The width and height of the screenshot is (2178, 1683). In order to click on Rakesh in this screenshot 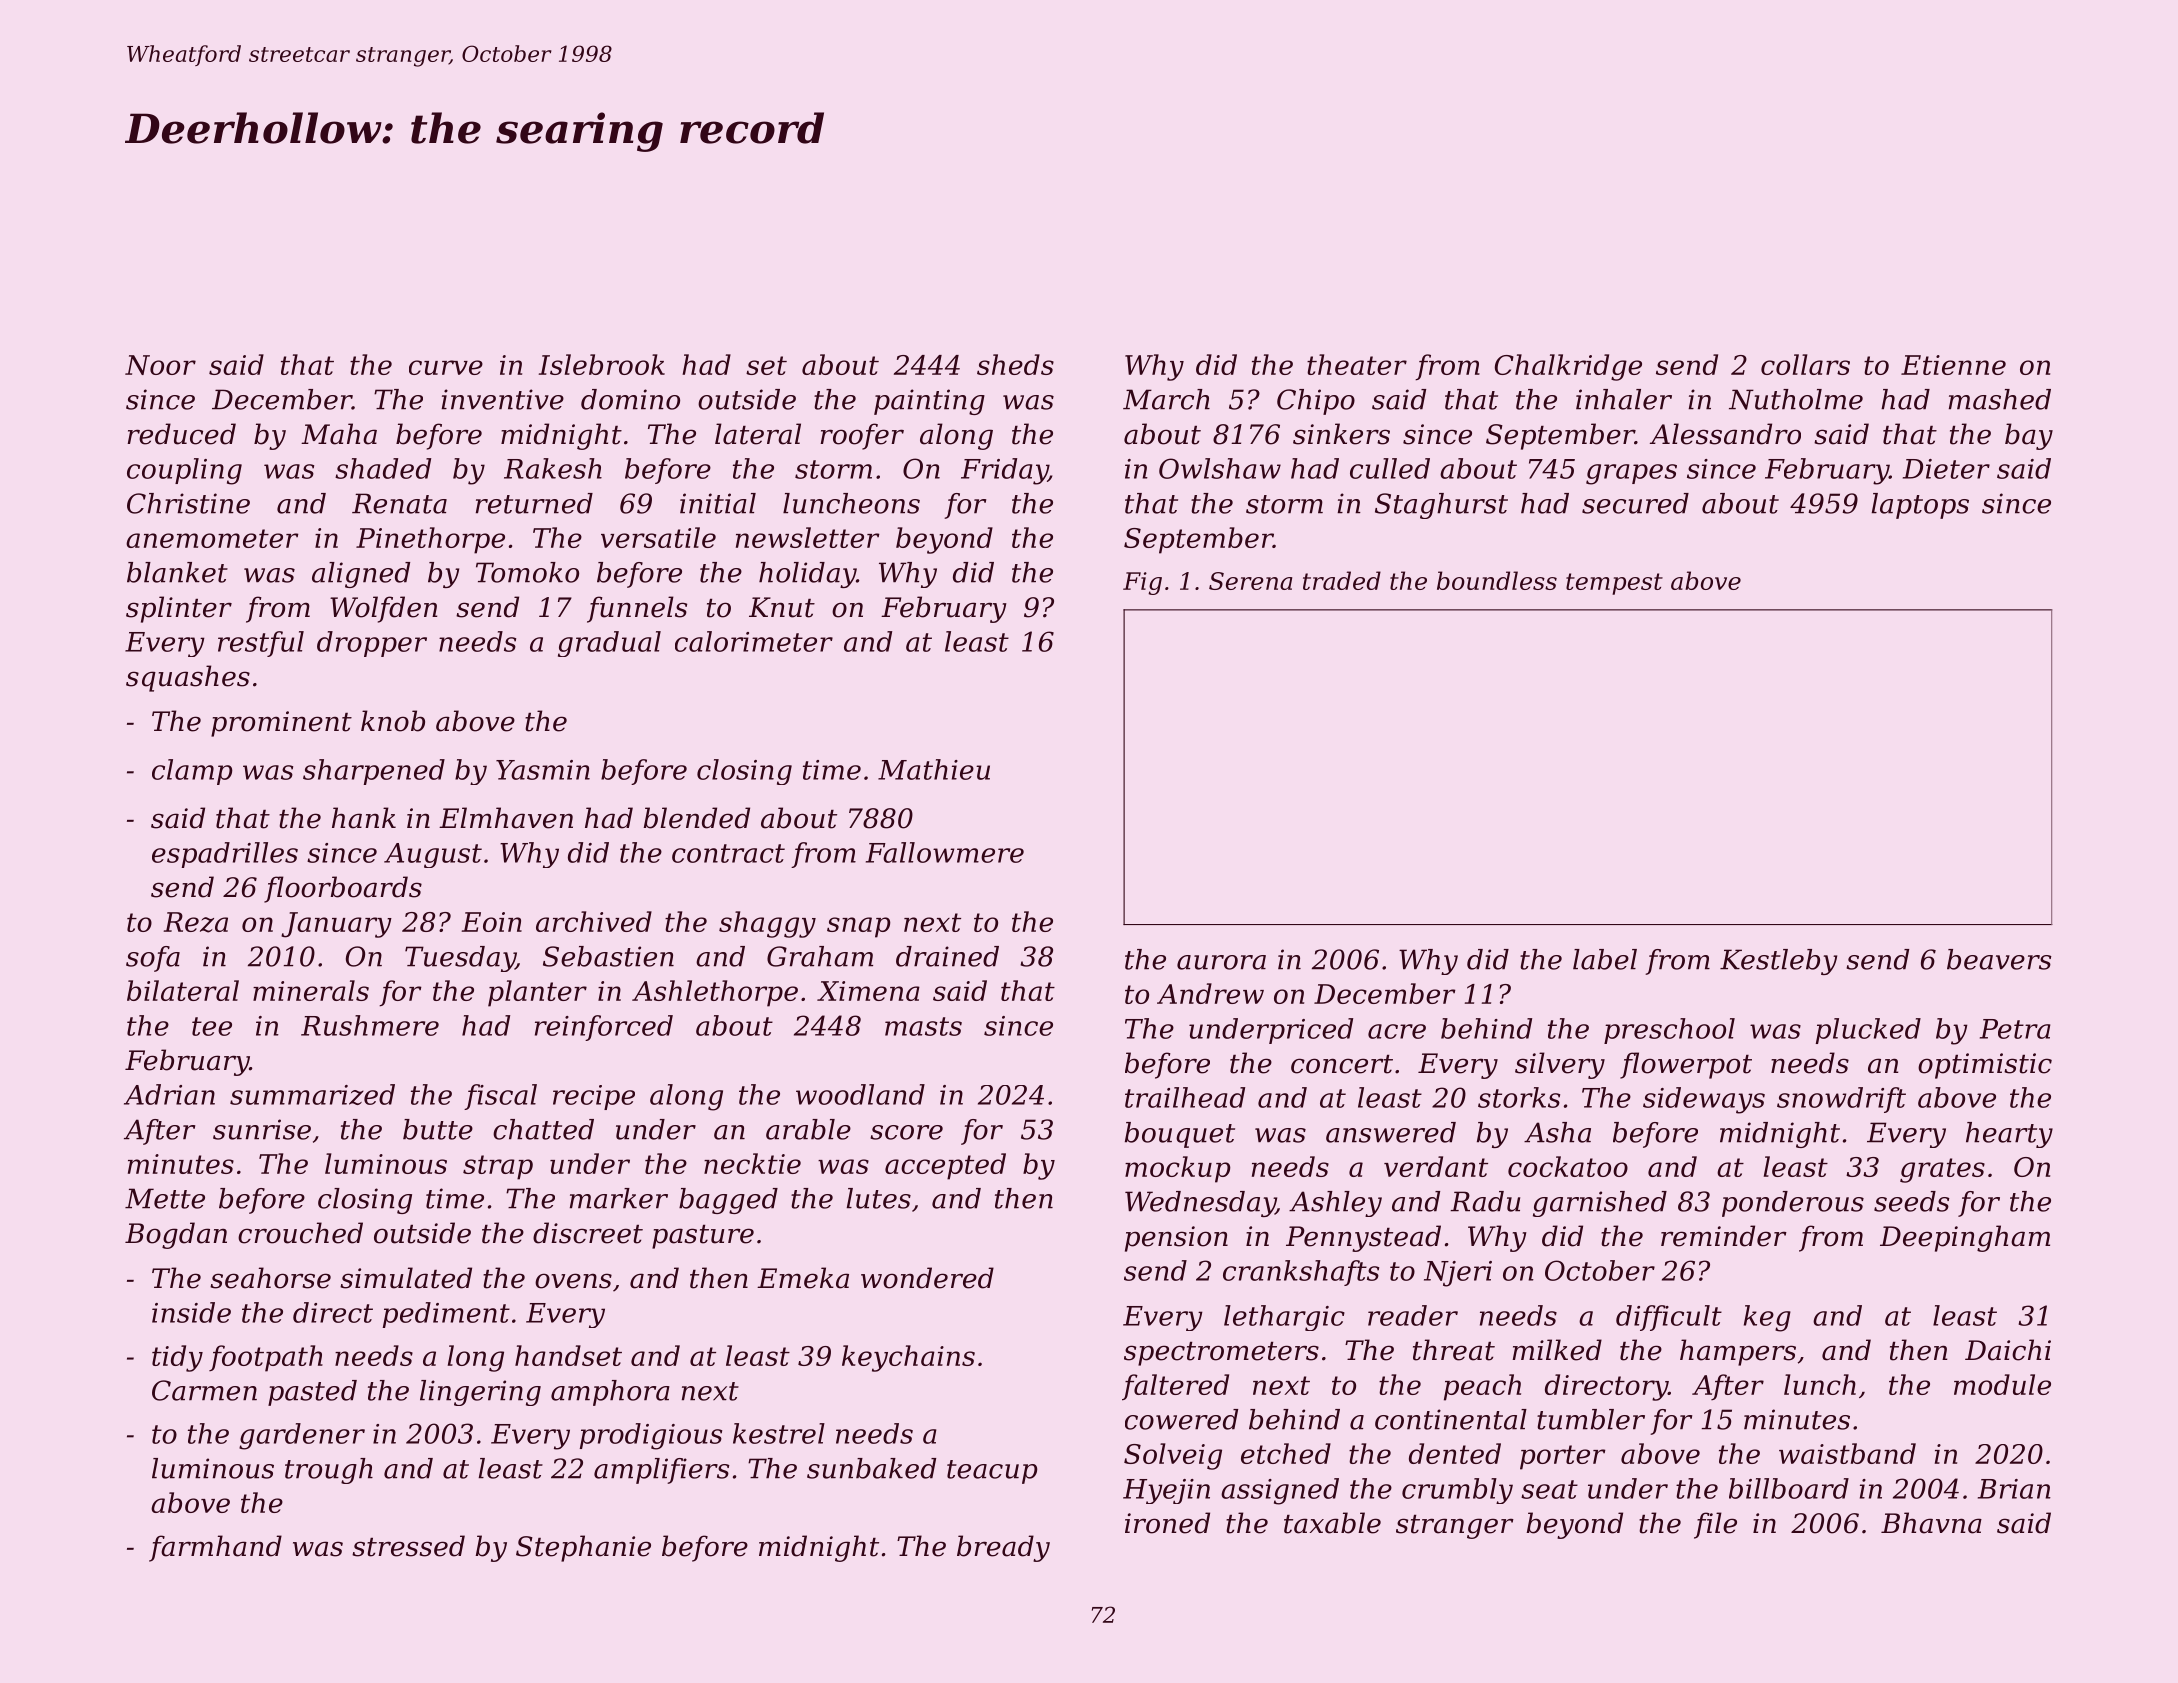, I will do `click(553, 468)`.
